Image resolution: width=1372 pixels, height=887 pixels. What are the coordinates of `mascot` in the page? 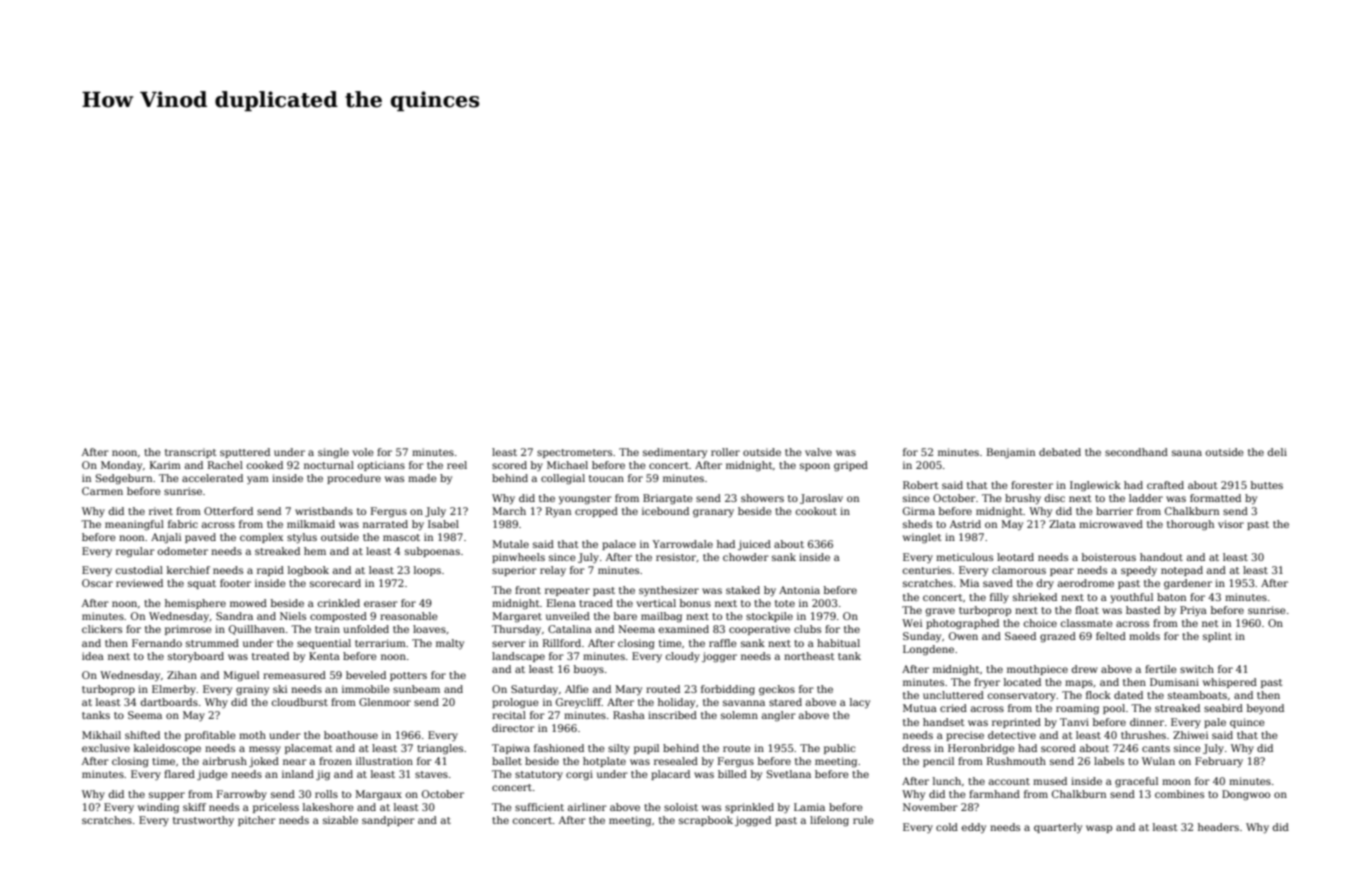 It's located at (401, 537).
